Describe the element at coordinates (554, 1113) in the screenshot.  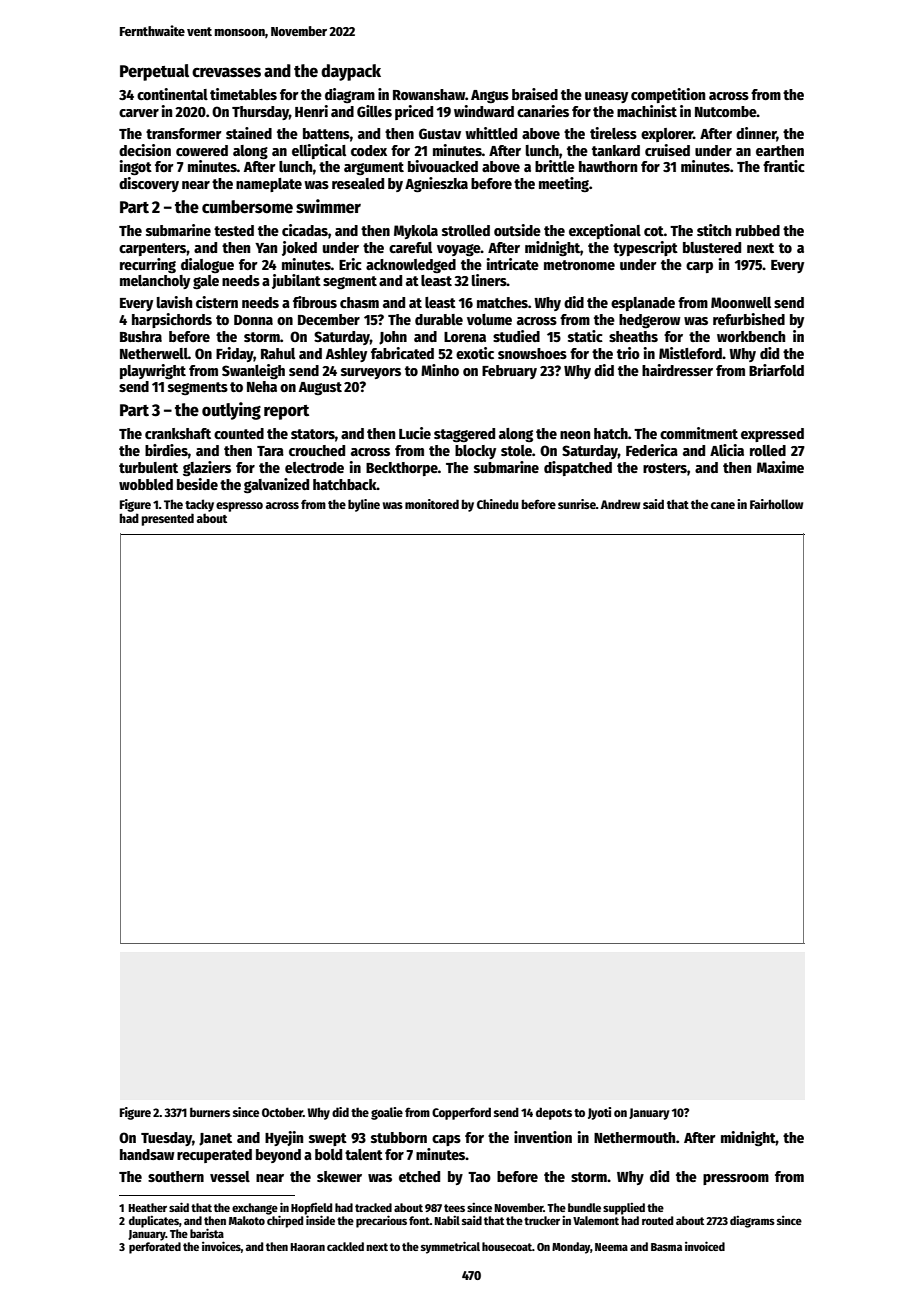
I see `depots` at that location.
